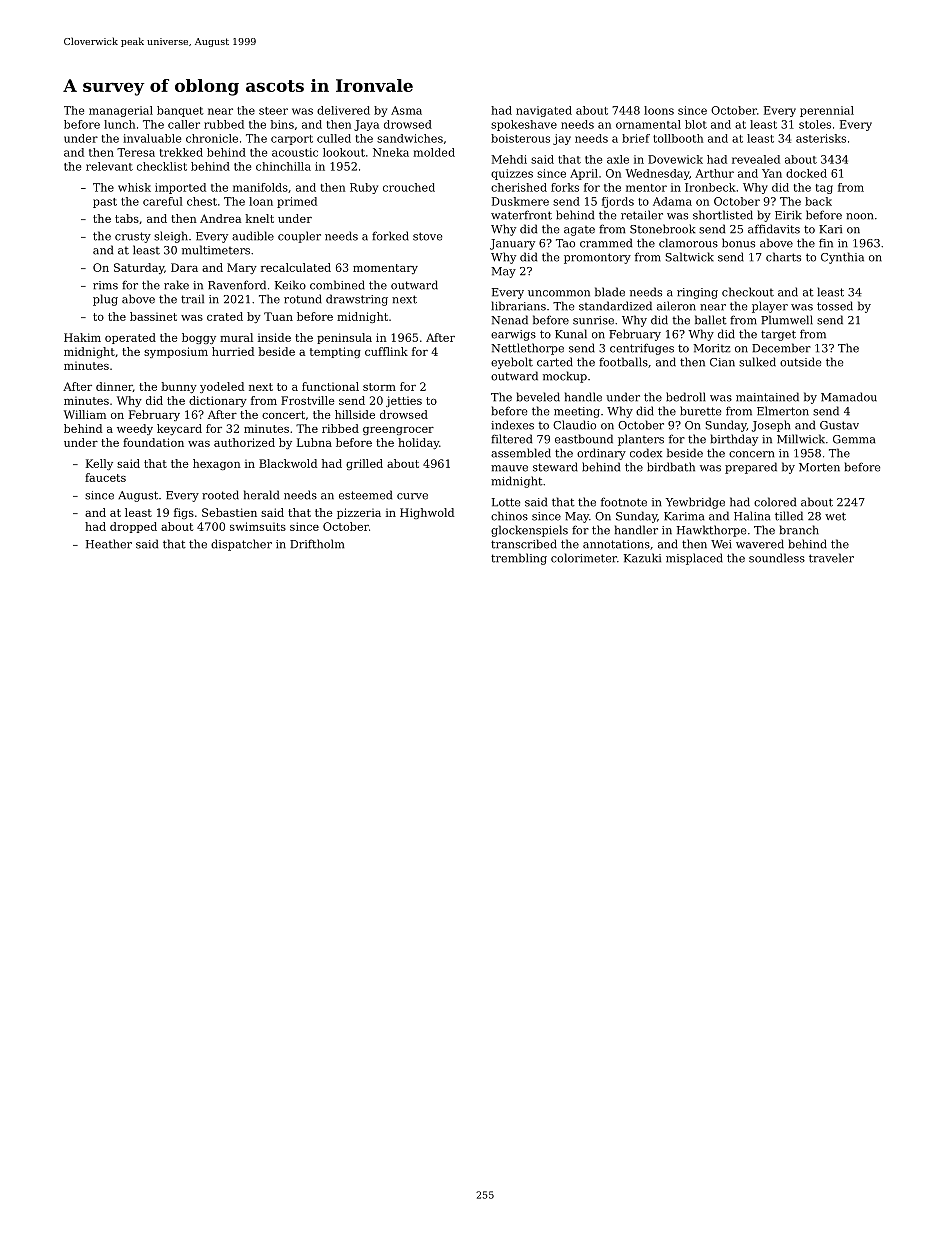  What do you see at coordinates (109, 544) in the screenshot?
I see `Heather` at bounding box center [109, 544].
